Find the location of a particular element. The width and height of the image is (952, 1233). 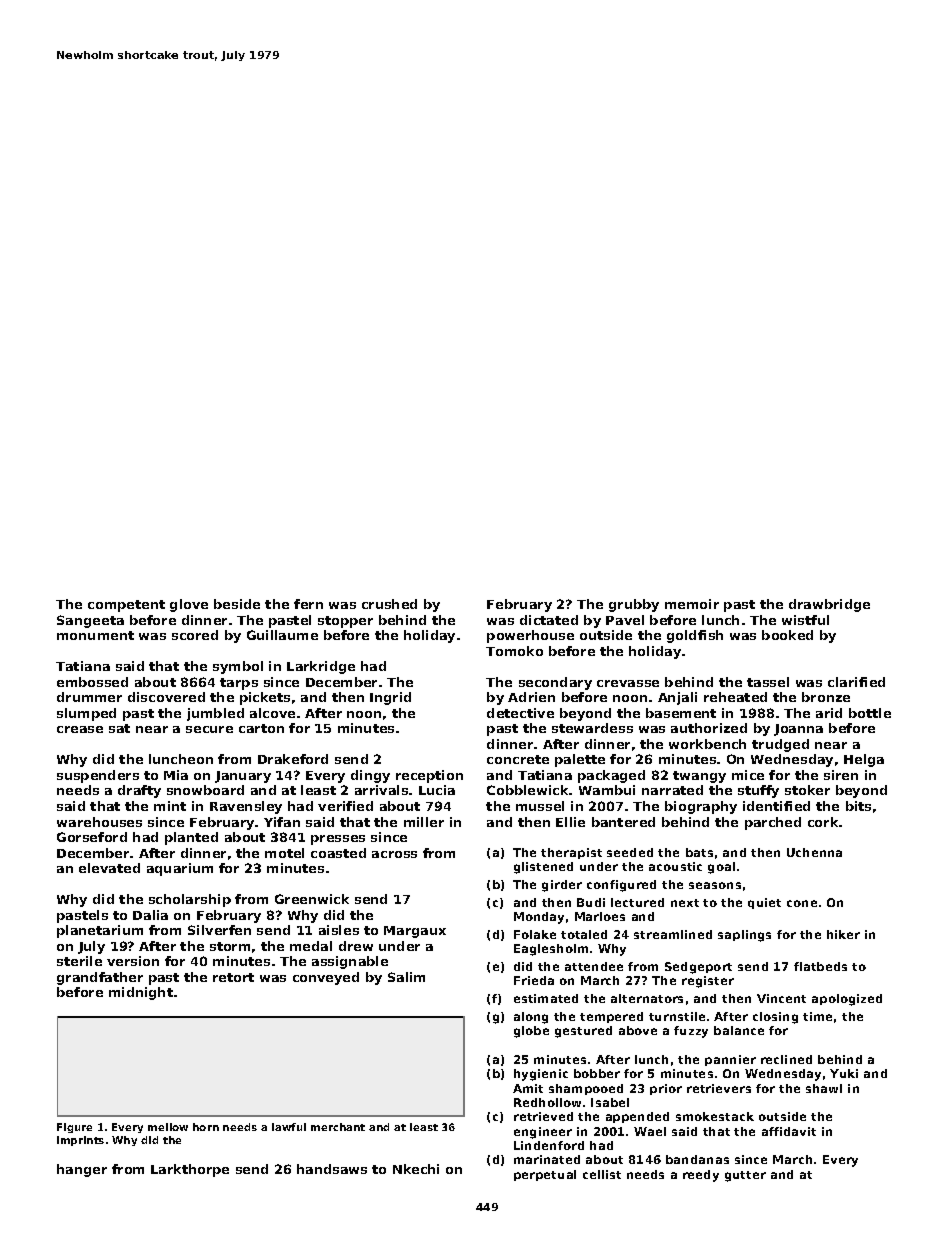

goal is located at coordinates (721, 868).
